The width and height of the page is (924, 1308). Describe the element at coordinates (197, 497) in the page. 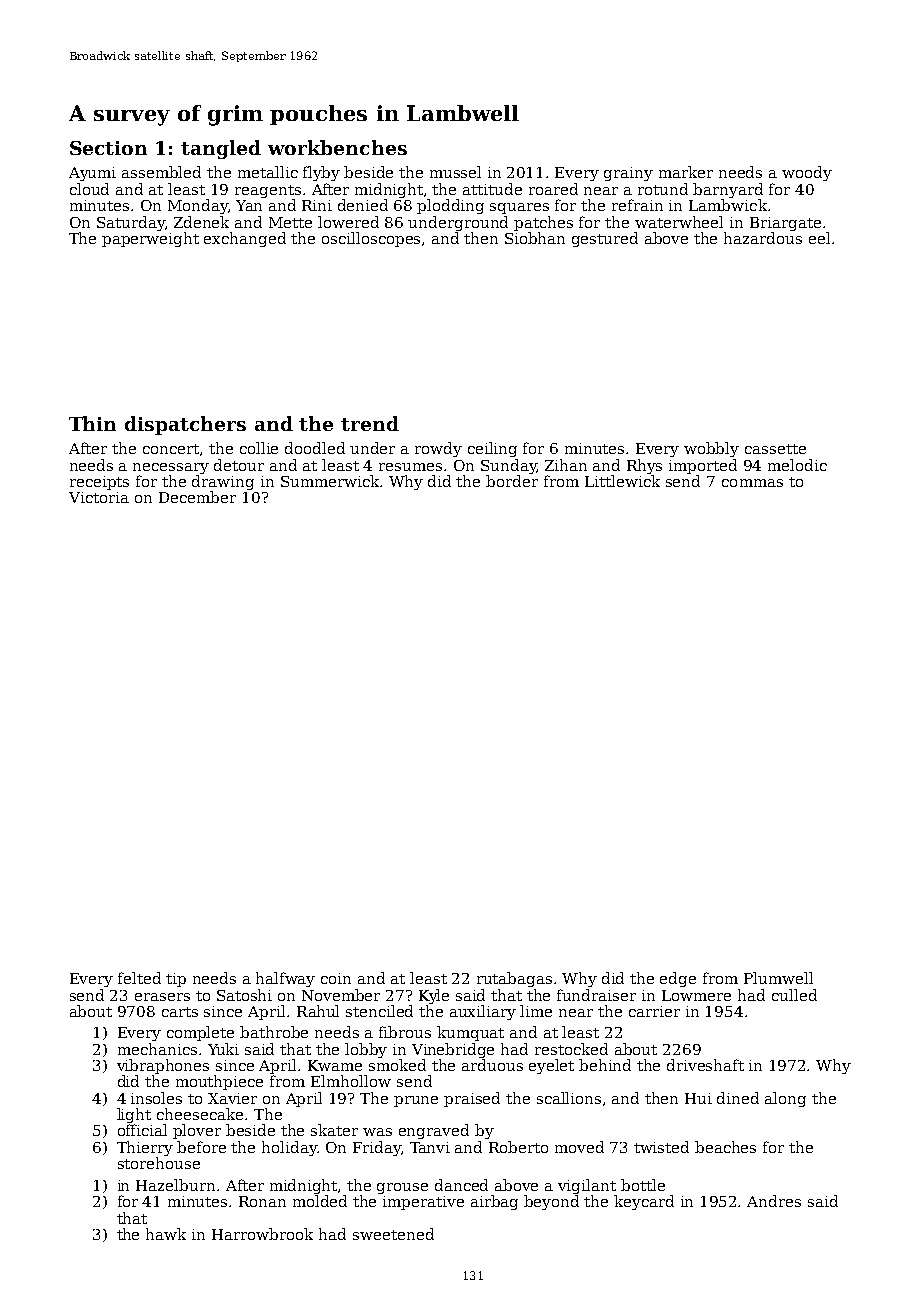

I see `December` at that location.
